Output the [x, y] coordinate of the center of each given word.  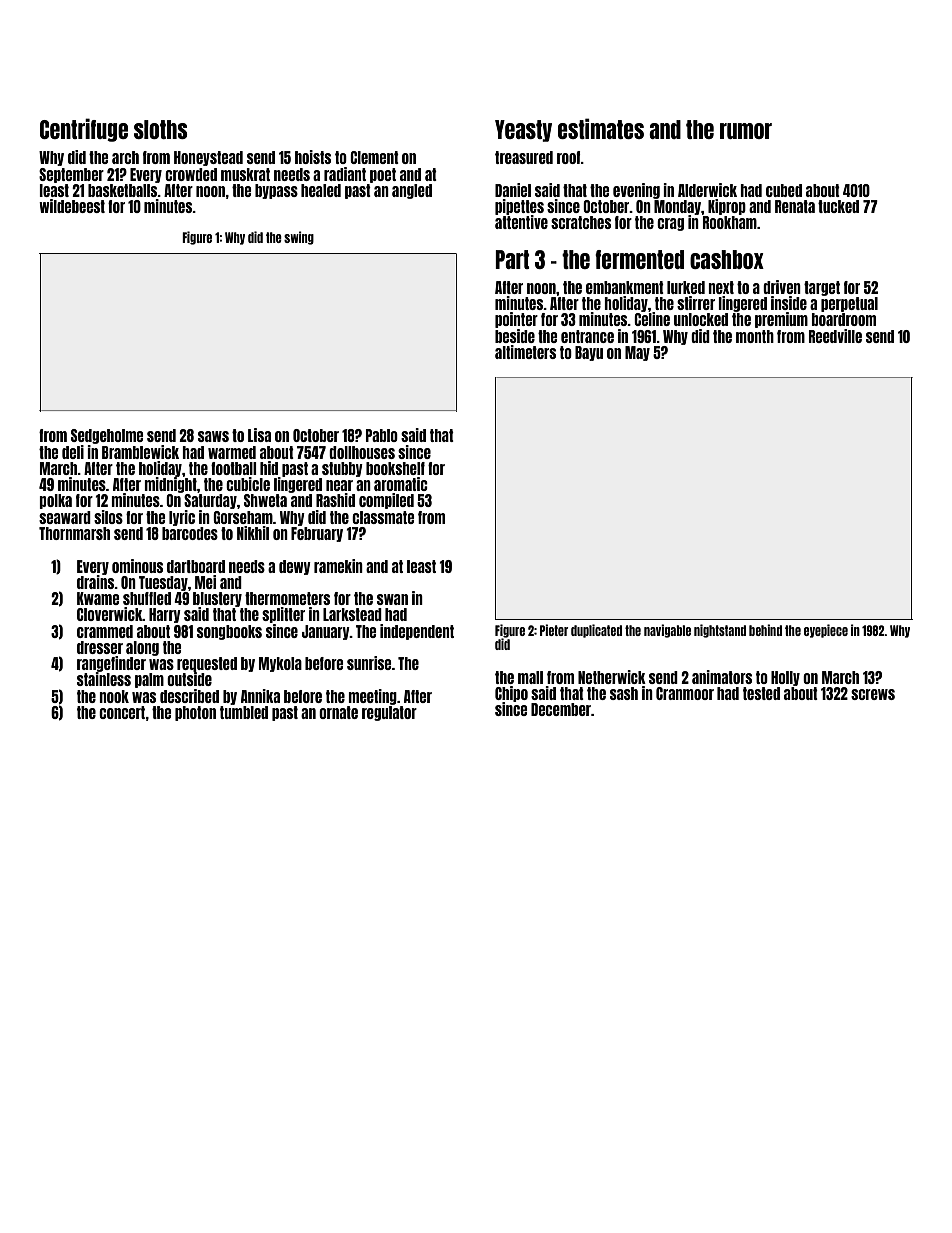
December [561, 709]
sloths [161, 129]
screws [873, 694]
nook [114, 696]
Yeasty [523, 131]
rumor [746, 131]
